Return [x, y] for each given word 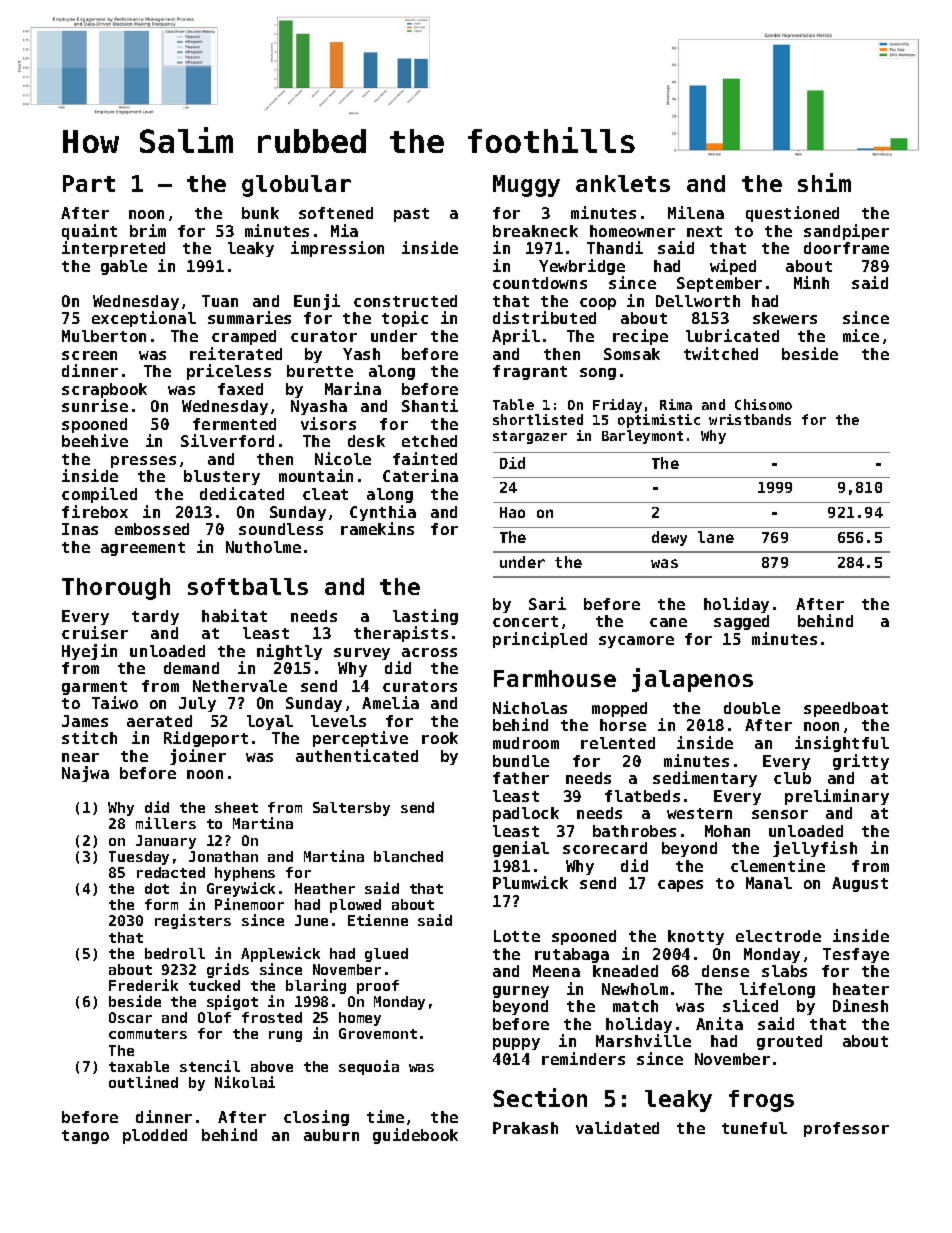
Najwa [85, 774]
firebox [95, 511]
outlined [143, 1082]
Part [89, 183]
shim [824, 182]
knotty [696, 937]
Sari [547, 603]
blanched [408, 856]
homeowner [632, 231]
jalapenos [692, 680]
